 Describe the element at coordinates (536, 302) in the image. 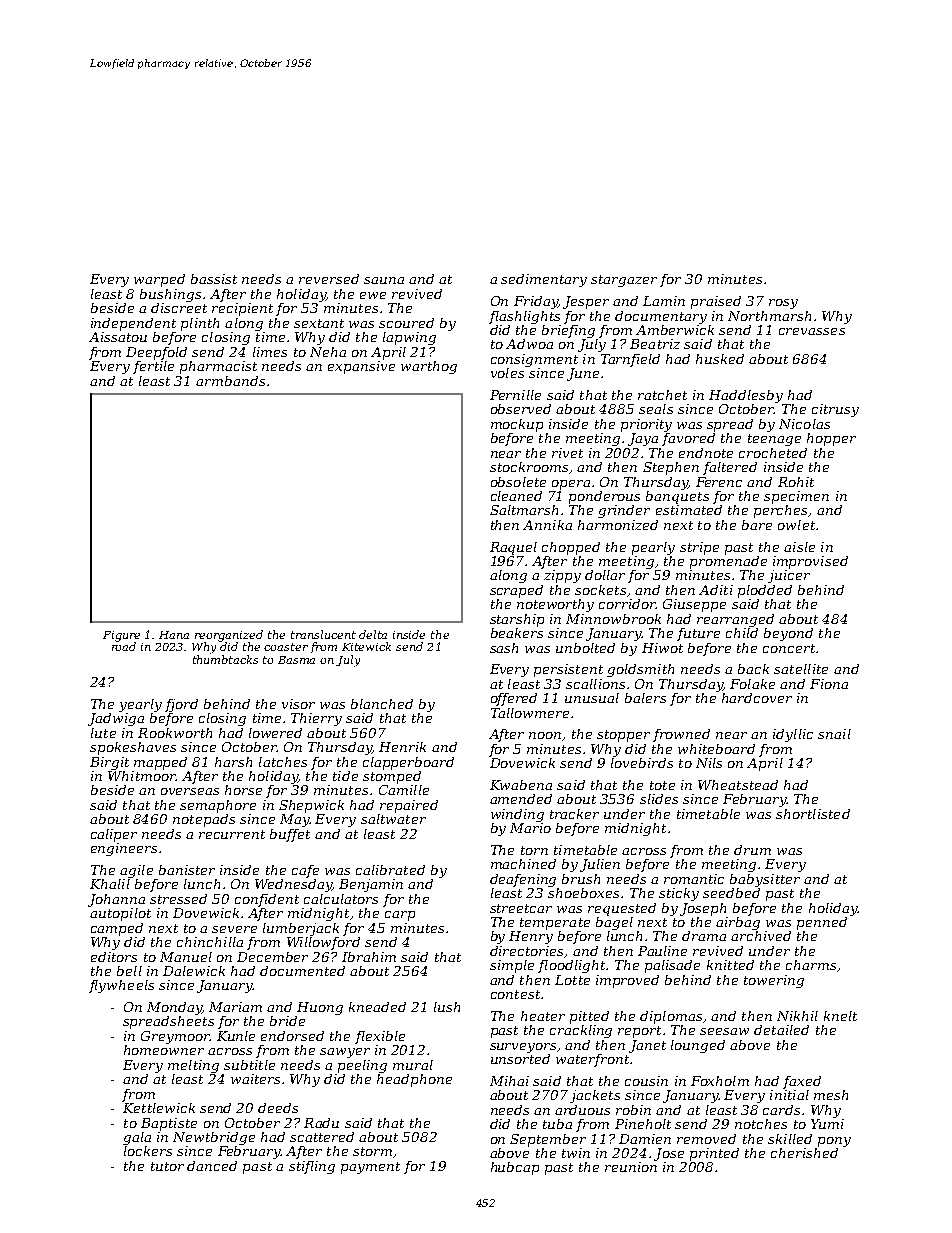

I see `Friday` at that location.
